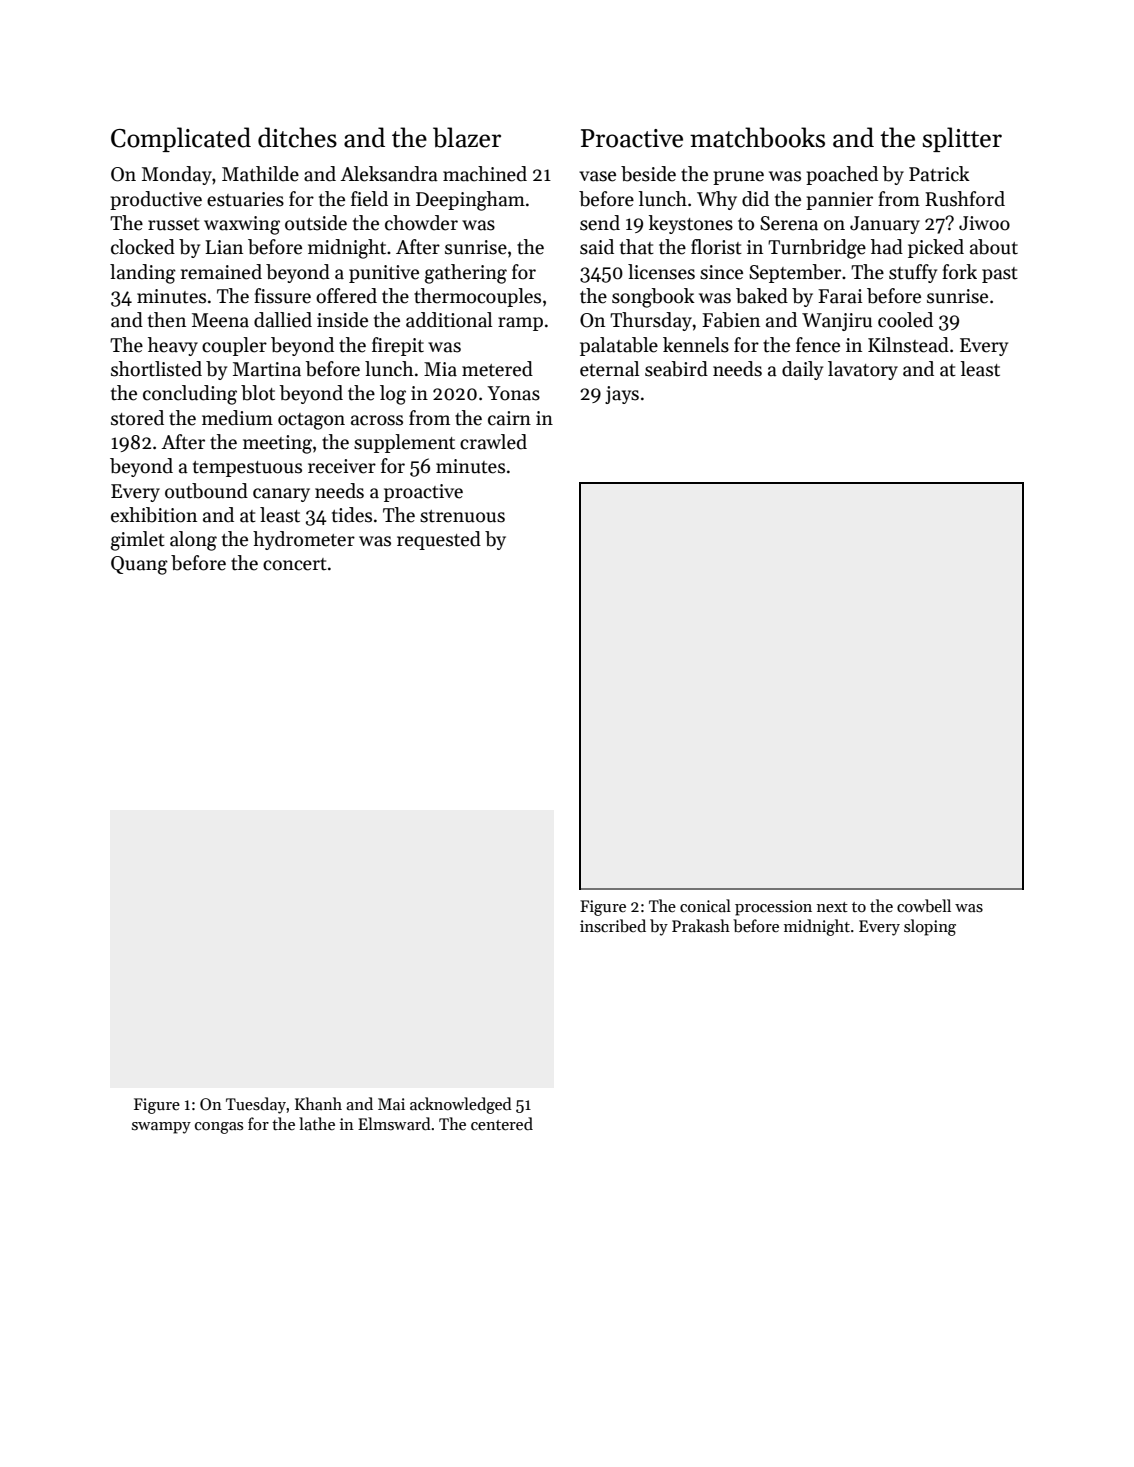 This document has height=1467, width=1134. What do you see at coordinates (622, 395) in the document?
I see `jays` at bounding box center [622, 395].
